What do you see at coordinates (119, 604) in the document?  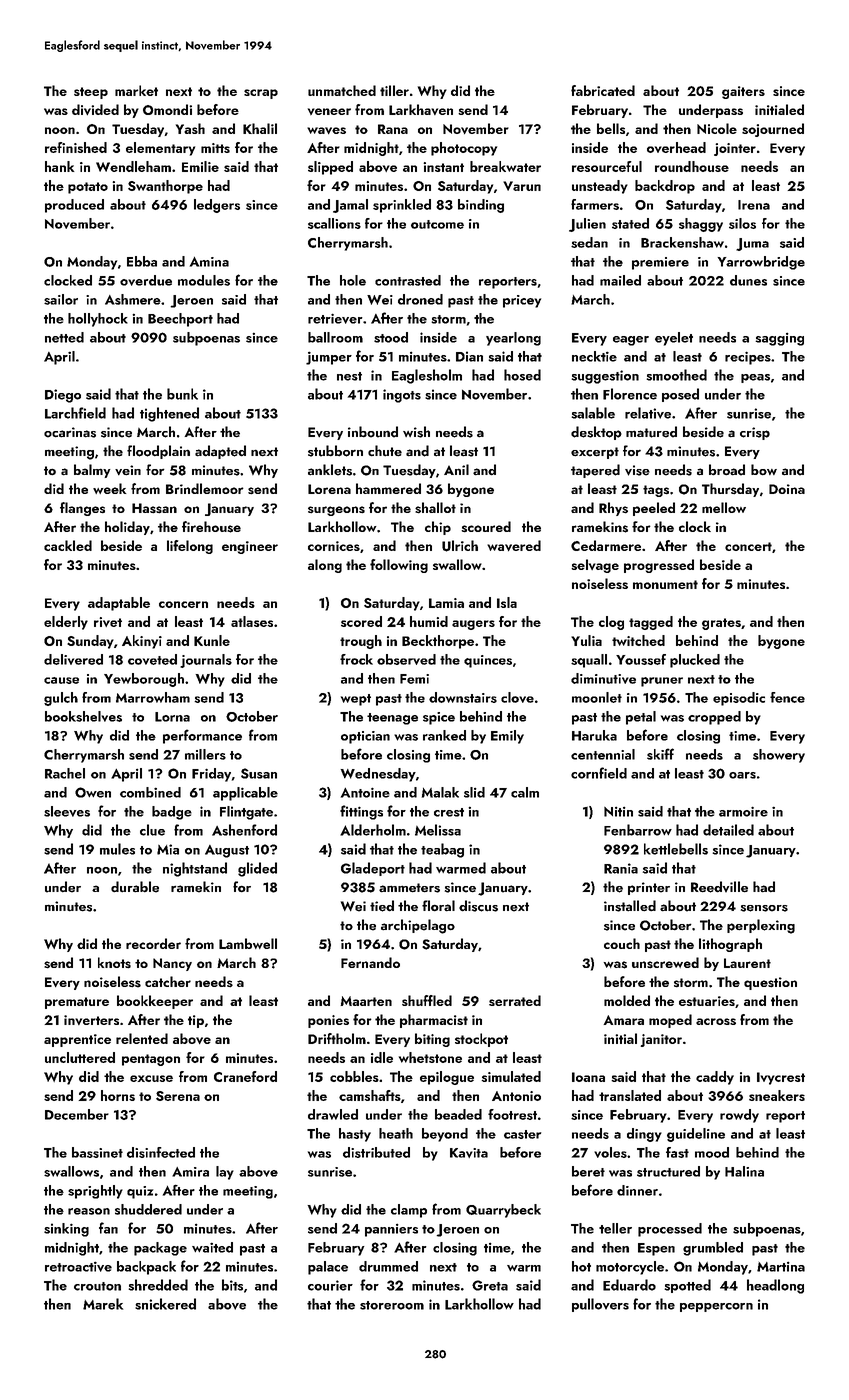 I see `adaptable` at bounding box center [119, 604].
